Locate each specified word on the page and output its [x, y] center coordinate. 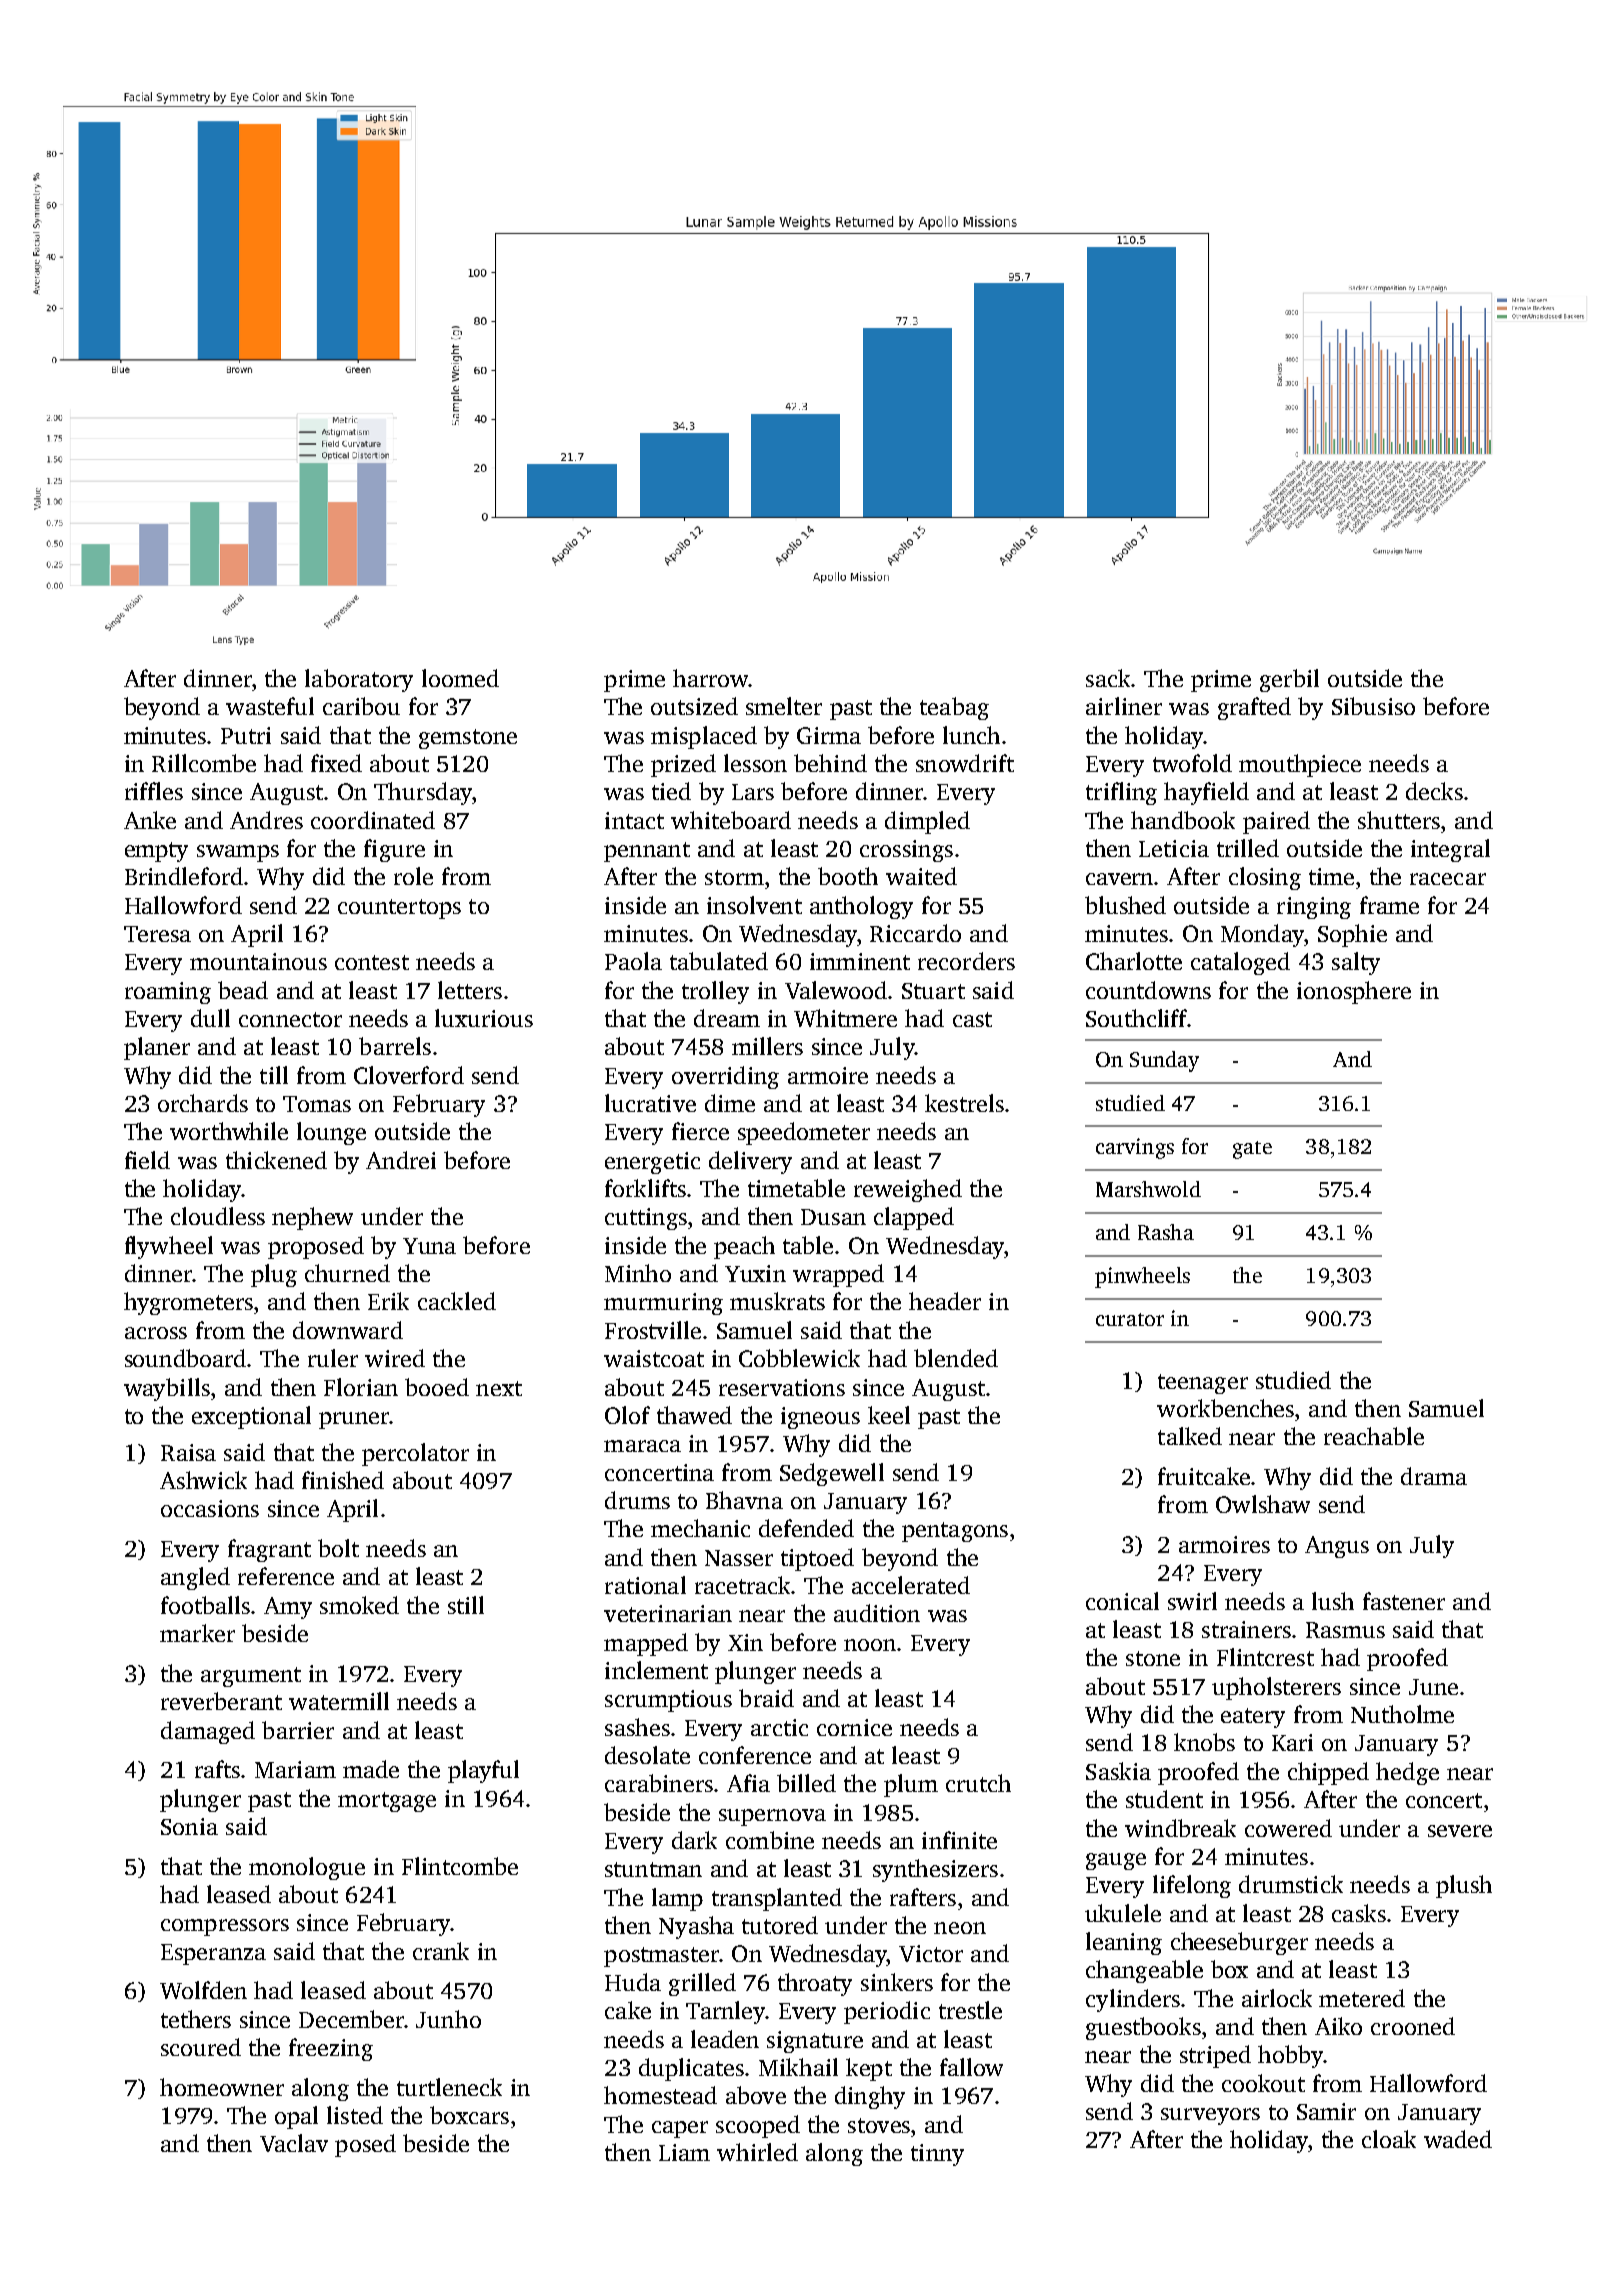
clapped [914, 1218]
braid [766, 1698]
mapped [646, 1644]
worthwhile [229, 1131]
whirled [757, 2152]
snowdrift [965, 763]
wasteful [270, 706]
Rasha [1166, 1232]
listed [355, 2115]
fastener [1404, 1601]
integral [1450, 850]
